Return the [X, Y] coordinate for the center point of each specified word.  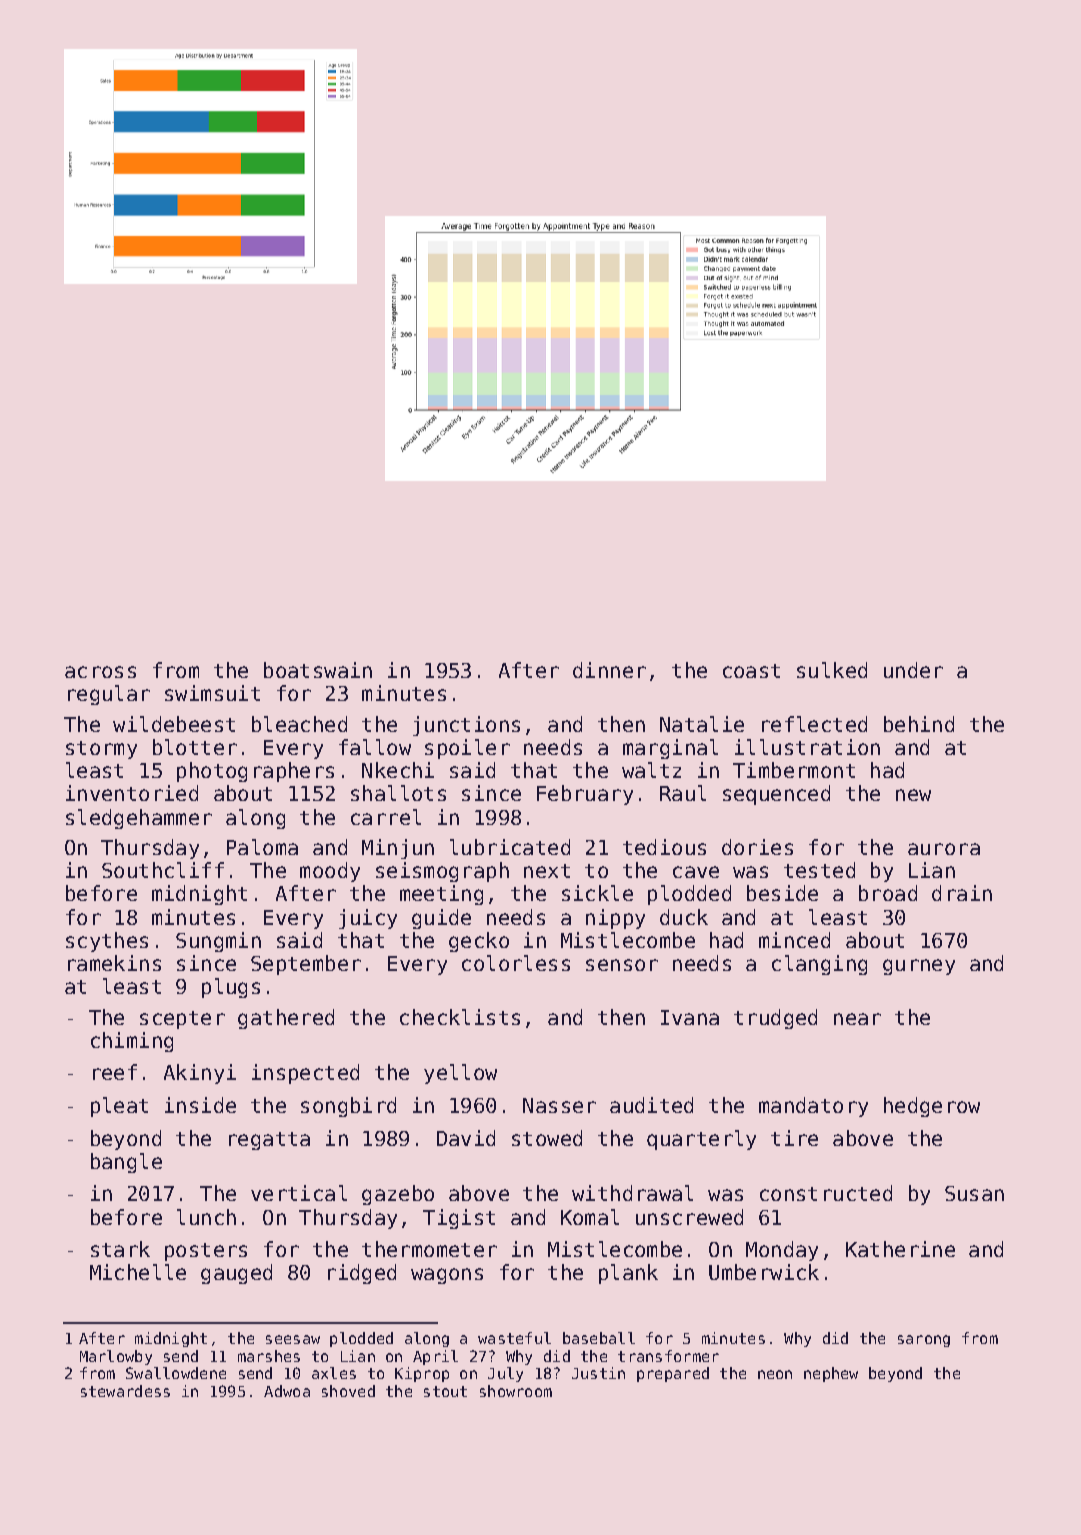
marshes [269, 1356]
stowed [547, 1138]
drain [962, 893]
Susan [974, 1193]
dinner [609, 670]
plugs [231, 988]
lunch [206, 1217]
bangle [126, 1163]
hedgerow [932, 1107]
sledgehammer [139, 819]
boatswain [318, 670]
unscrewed [689, 1217]
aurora [944, 849]
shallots [398, 793]
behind [919, 724]
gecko [479, 942]
